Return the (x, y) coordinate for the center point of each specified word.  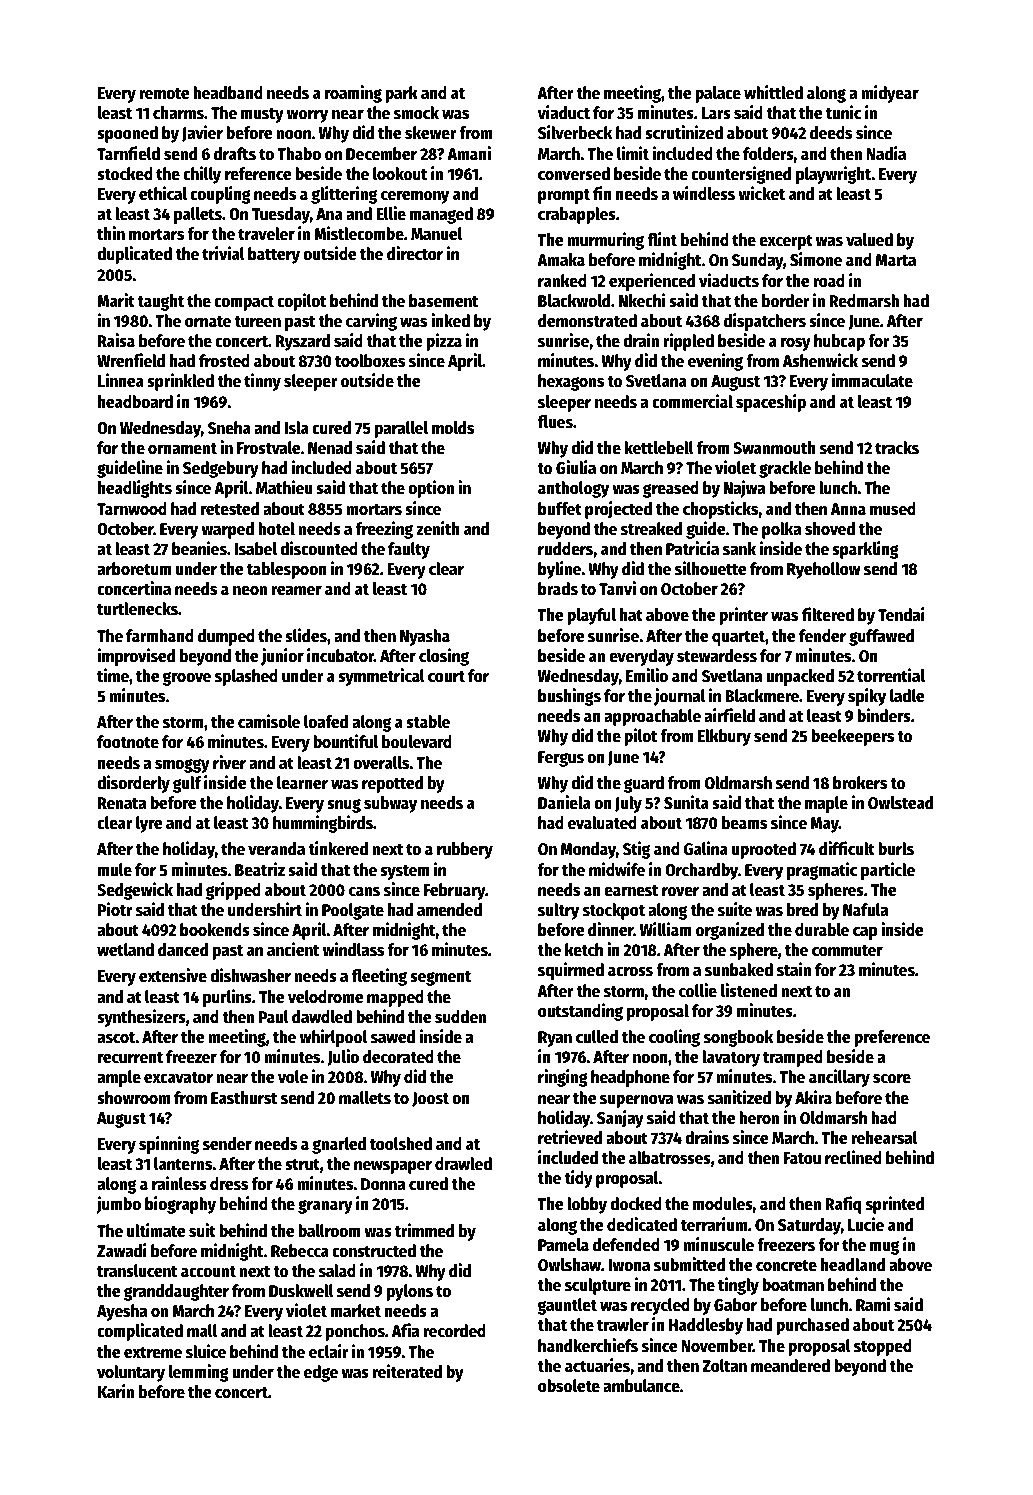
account (208, 1272)
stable (428, 722)
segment (440, 978)
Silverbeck (575, 132)
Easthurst (244, 1098)
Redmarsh (864, 301)
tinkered (338, 848)
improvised (136, 657)
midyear (890, 94)
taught (160, 302)
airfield (729, 715)
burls (896, 849)
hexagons (571, 382)
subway (390, 804)
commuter (847, 951)
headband (228, 93)
